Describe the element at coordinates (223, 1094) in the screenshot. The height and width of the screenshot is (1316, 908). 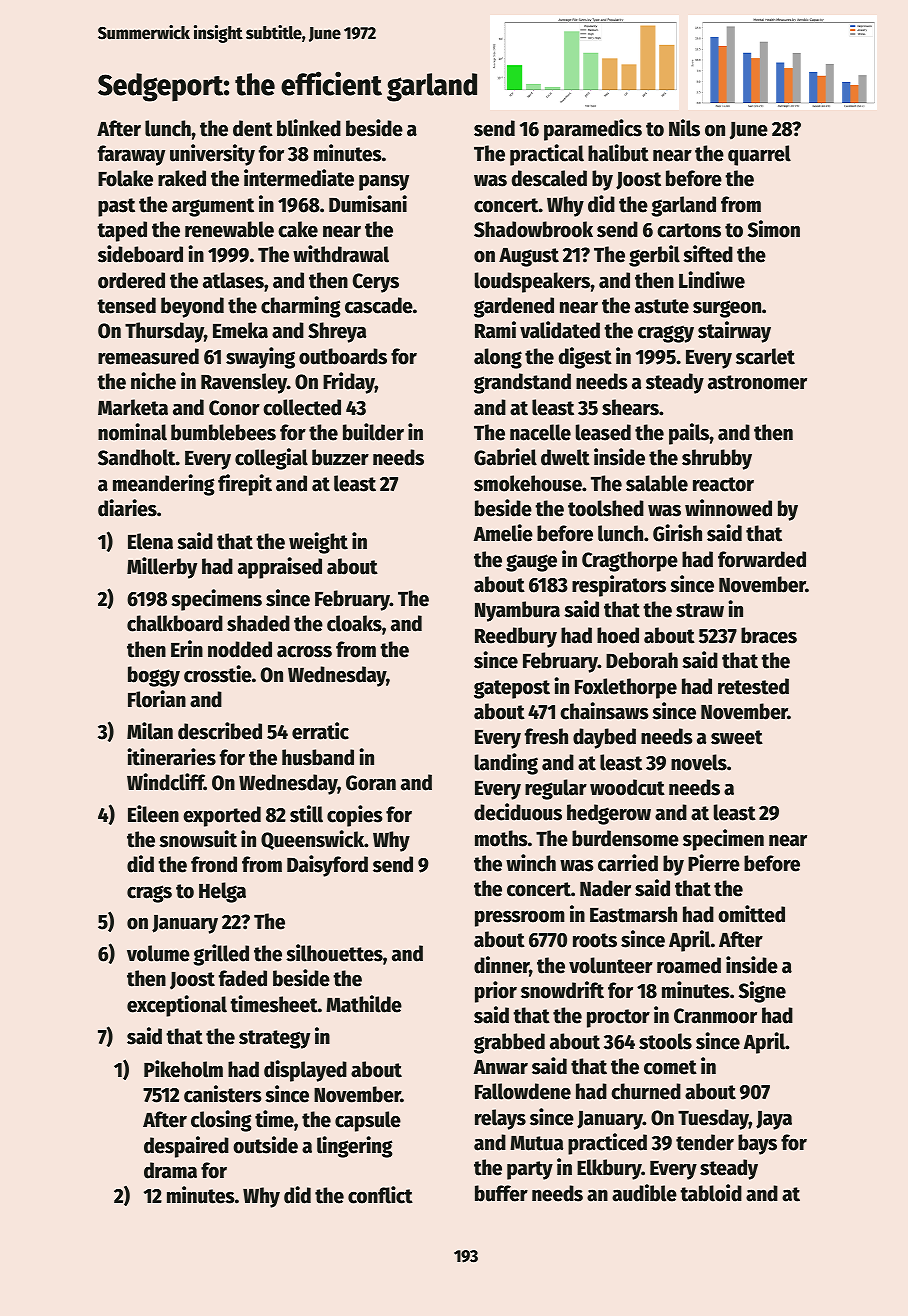
I see `canisters` at that location.
